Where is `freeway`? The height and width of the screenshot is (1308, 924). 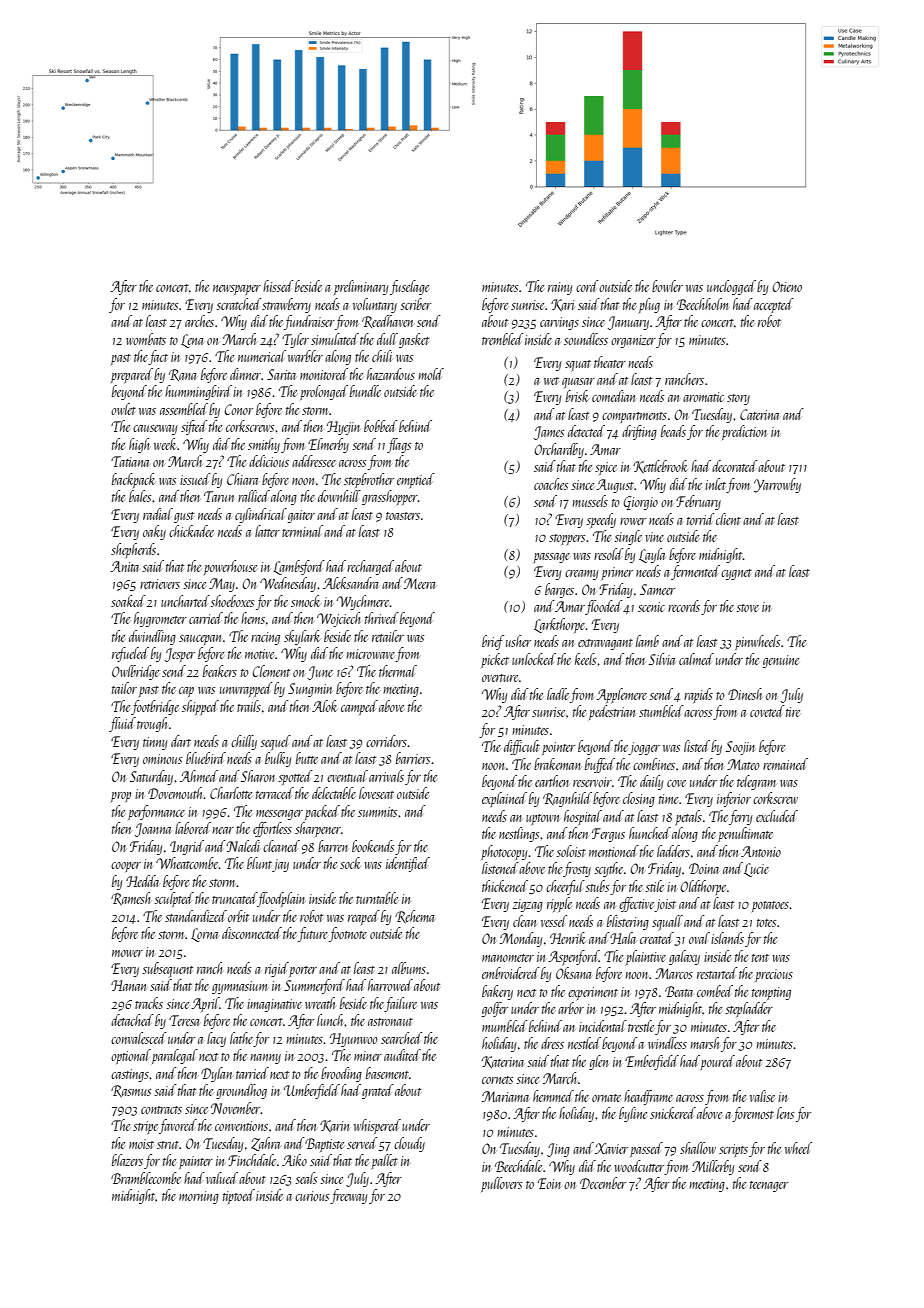
freeway is located at coordinates (349, 1196).
